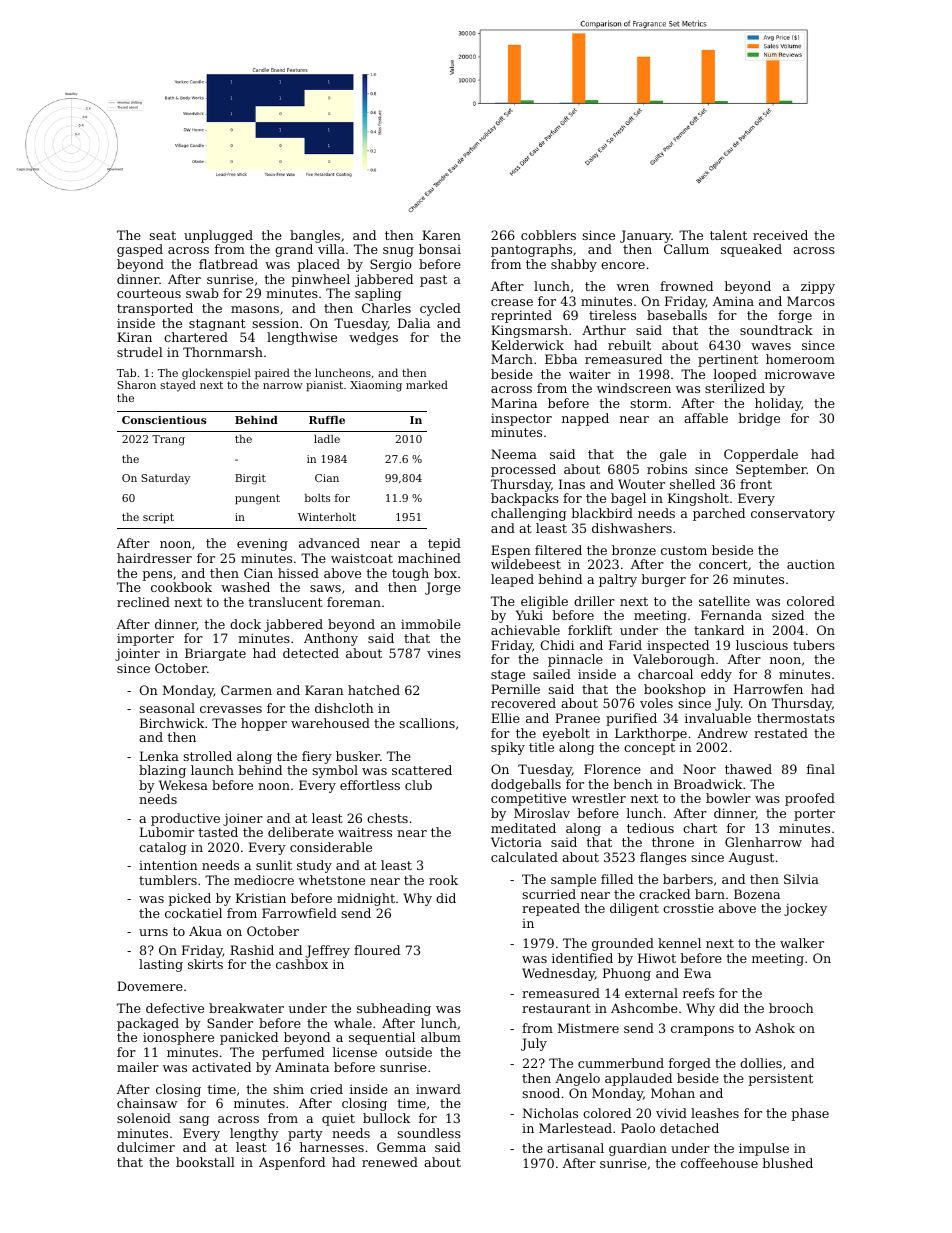 This screenshot has width=952, height=1233. Describe the element at coordinates (633, 784) in the screenshot. I see `bench` at that location.
